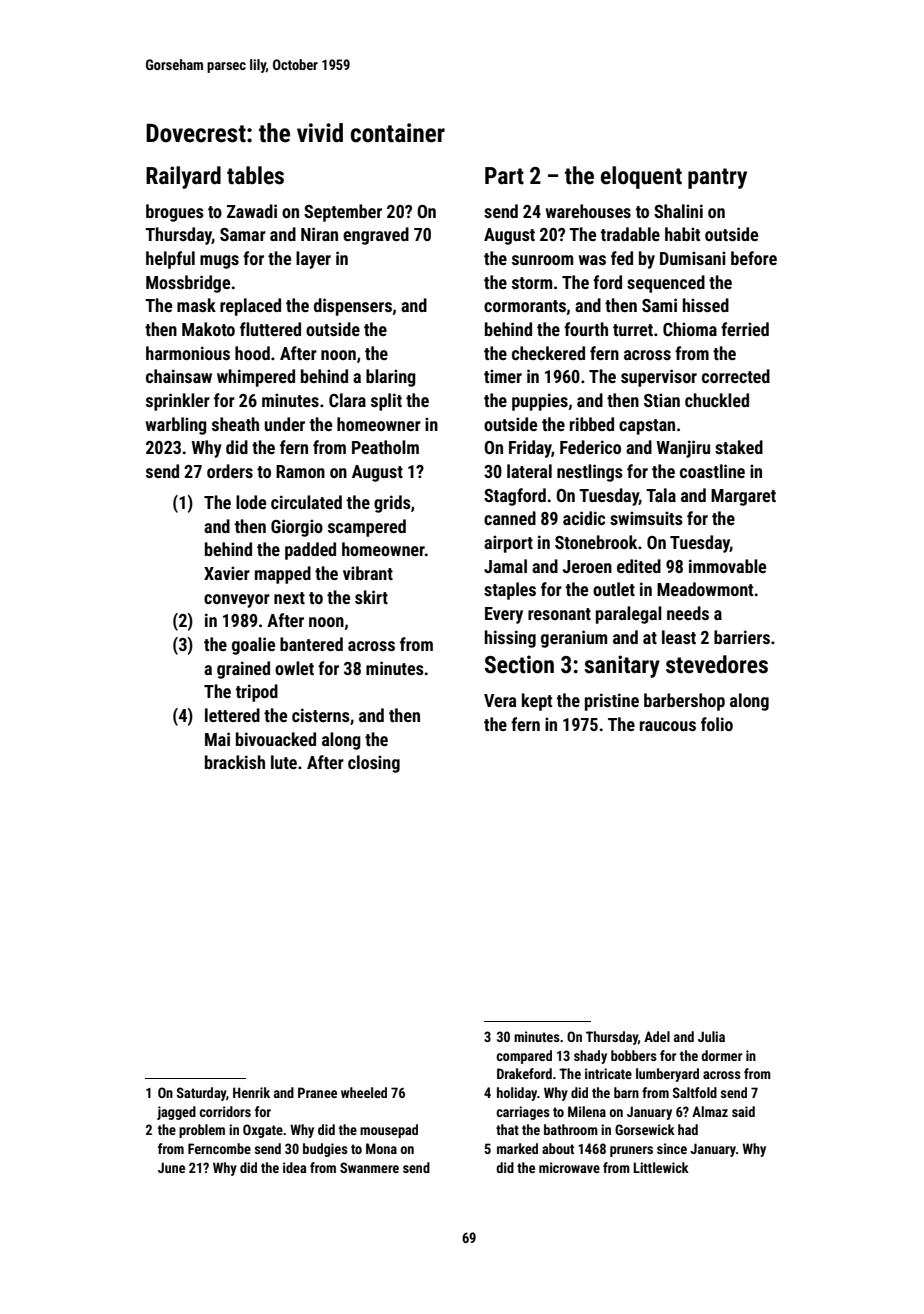 The height and width of the screenshot is (1314, 924). I want to click on Friday, so click(530, 449).
